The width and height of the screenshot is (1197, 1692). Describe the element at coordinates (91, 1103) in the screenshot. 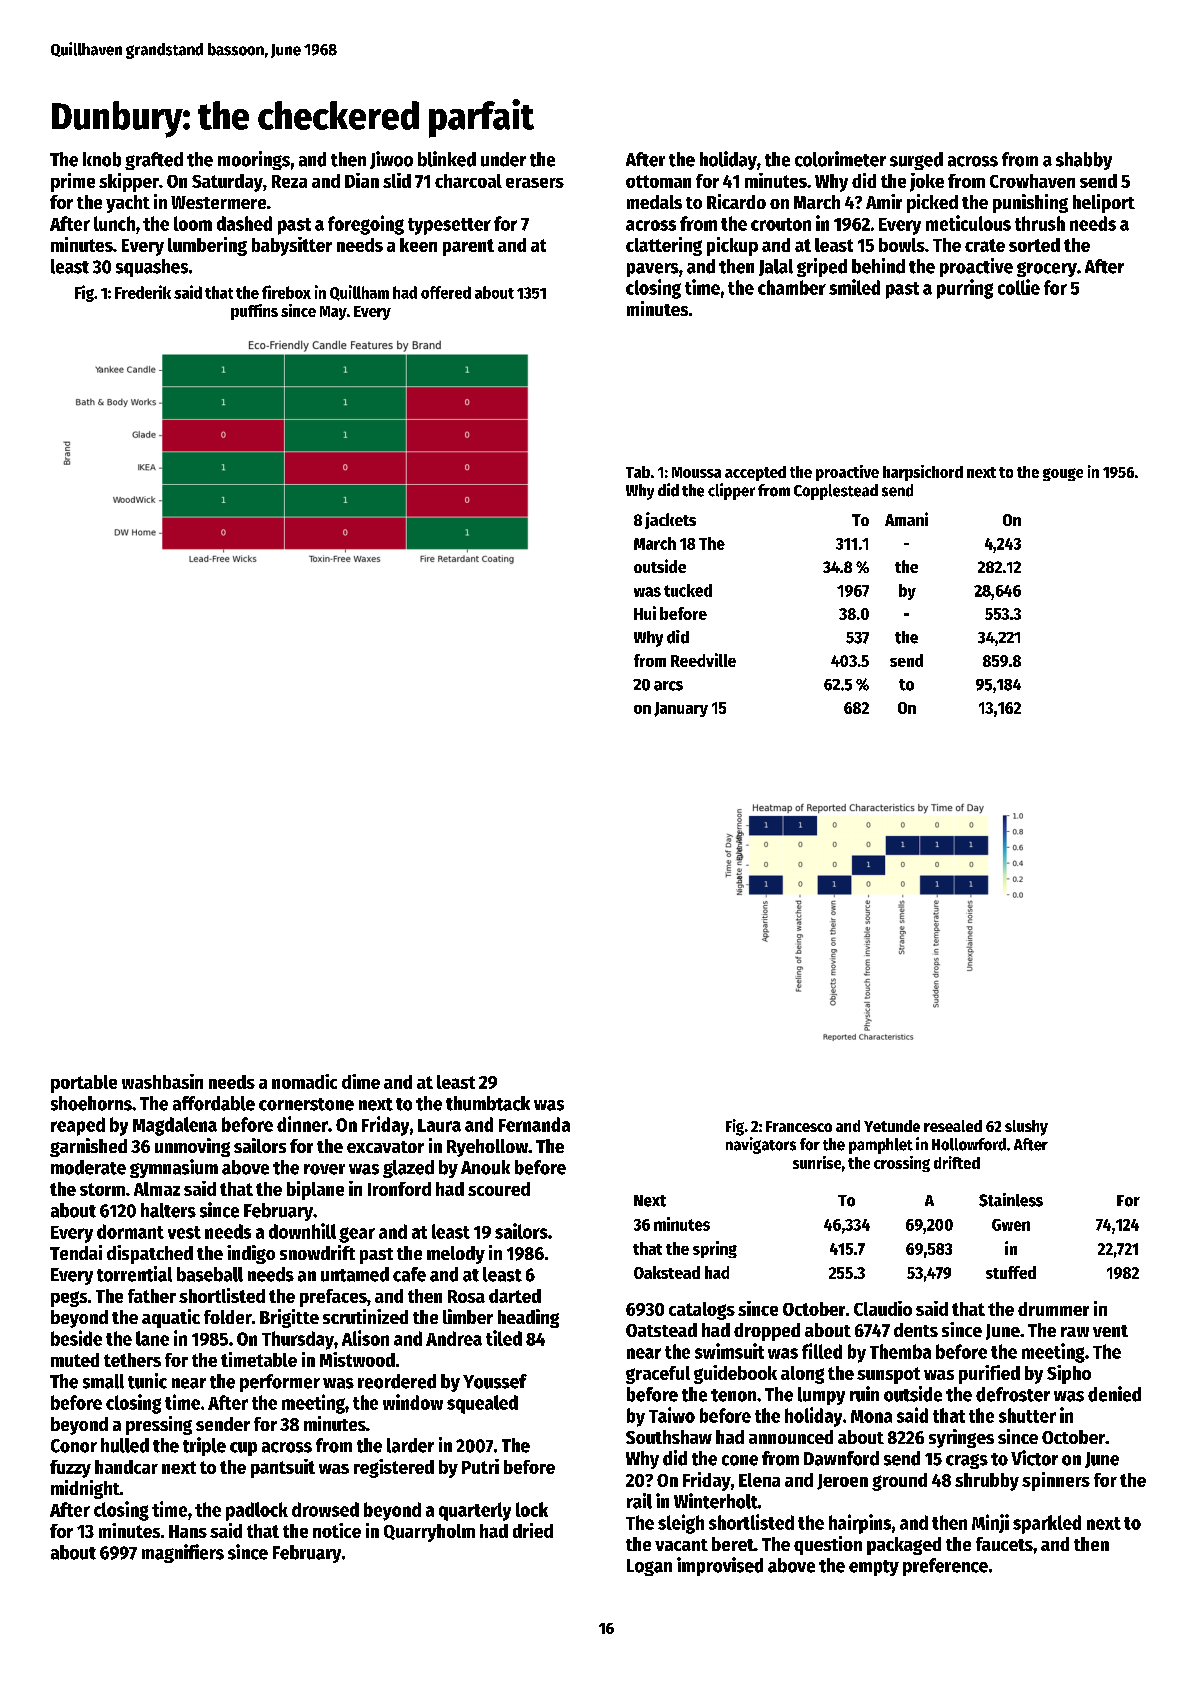

I see `shoehorns` at that location.
